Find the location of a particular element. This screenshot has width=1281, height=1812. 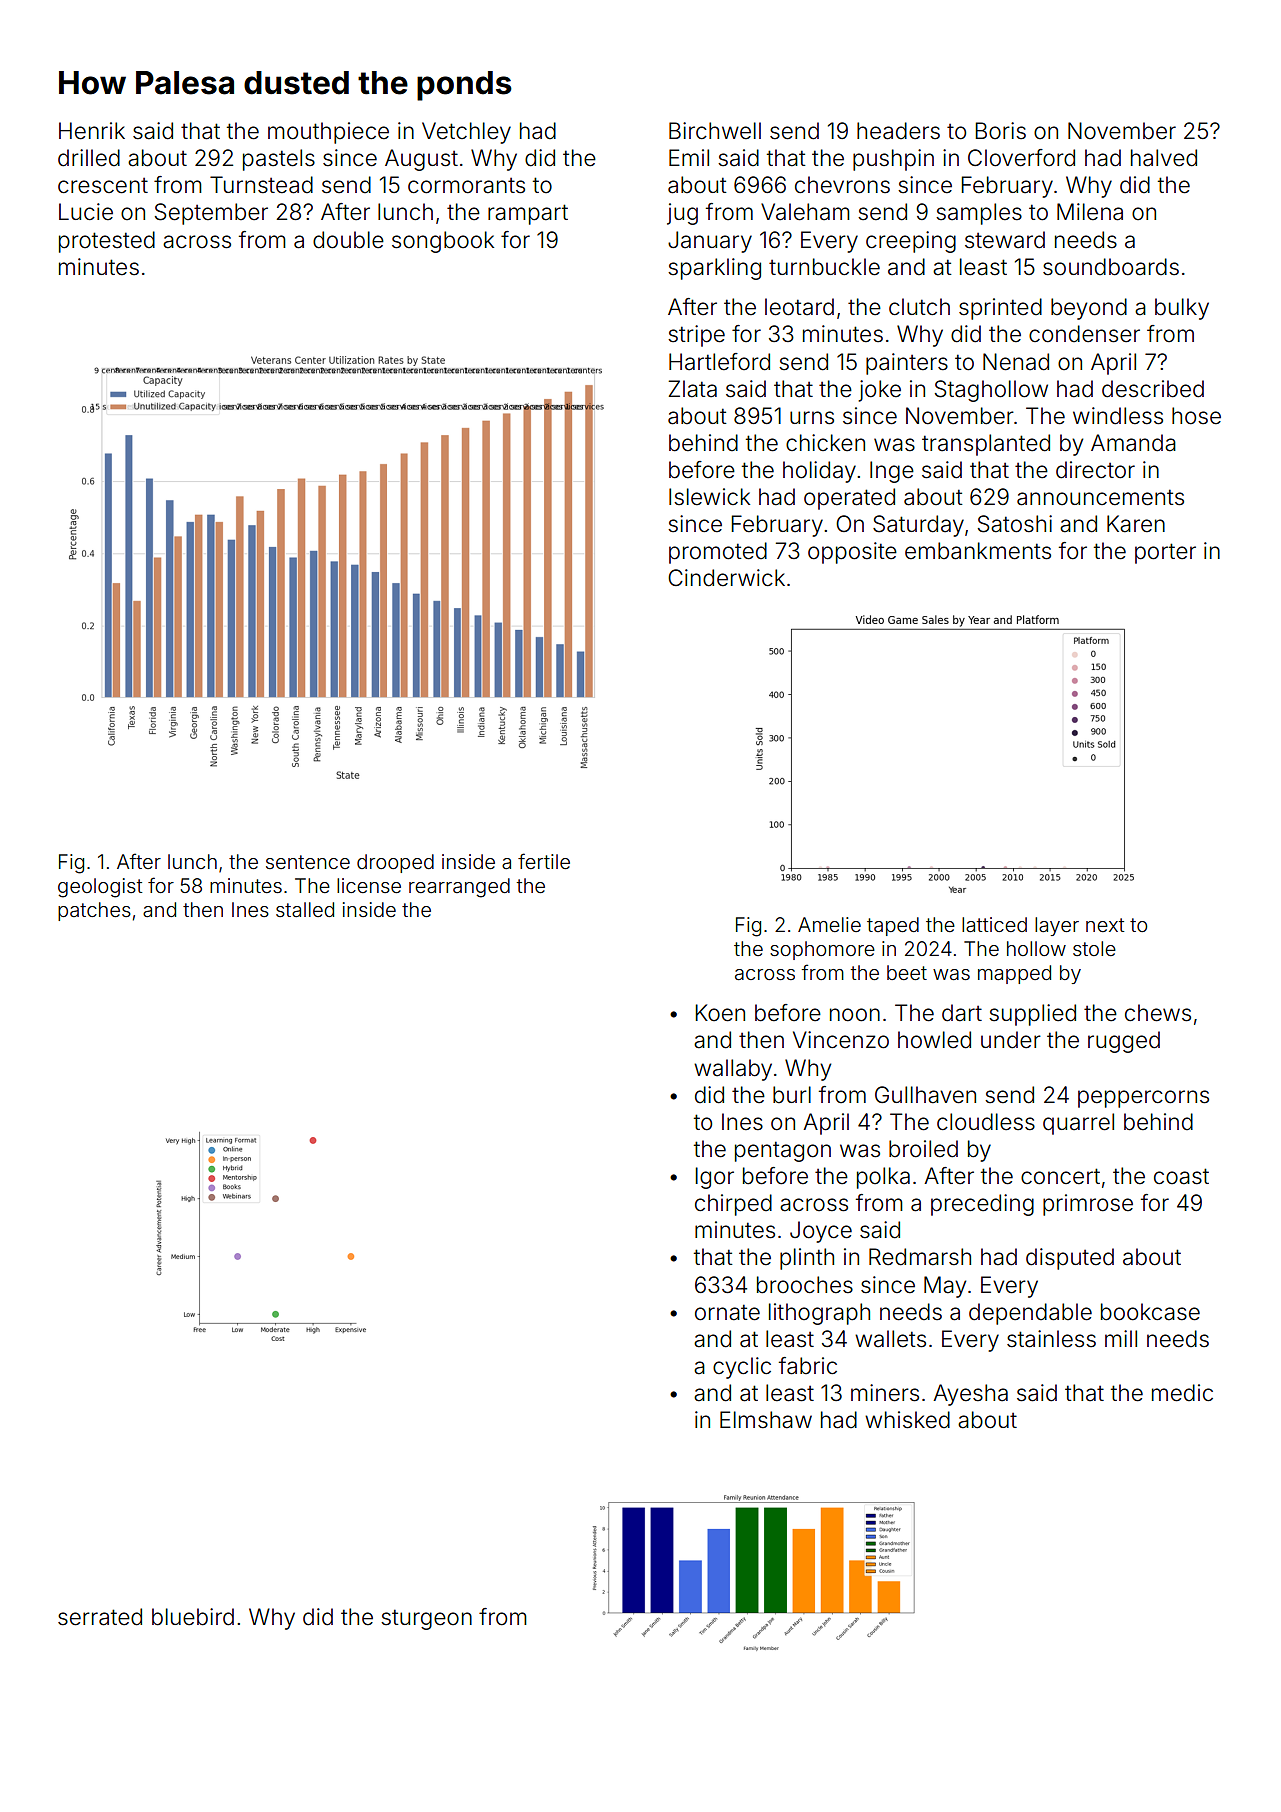

halved is located at coordinates (1164, 158).
